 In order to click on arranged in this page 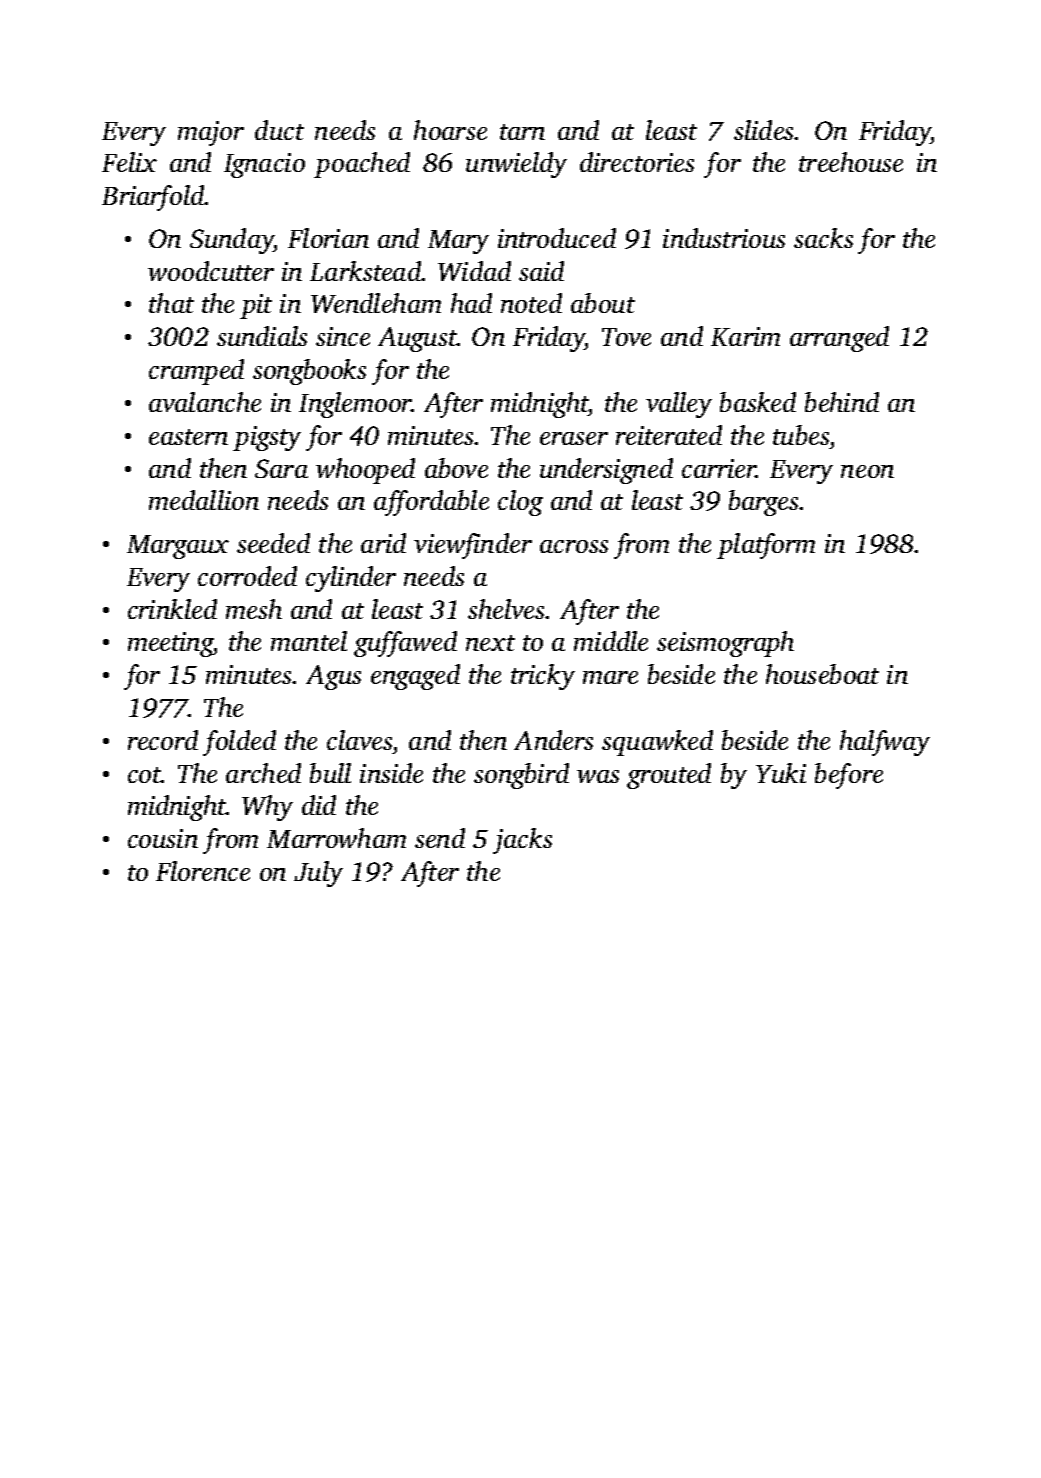, I will do `click(839, 339)`.
